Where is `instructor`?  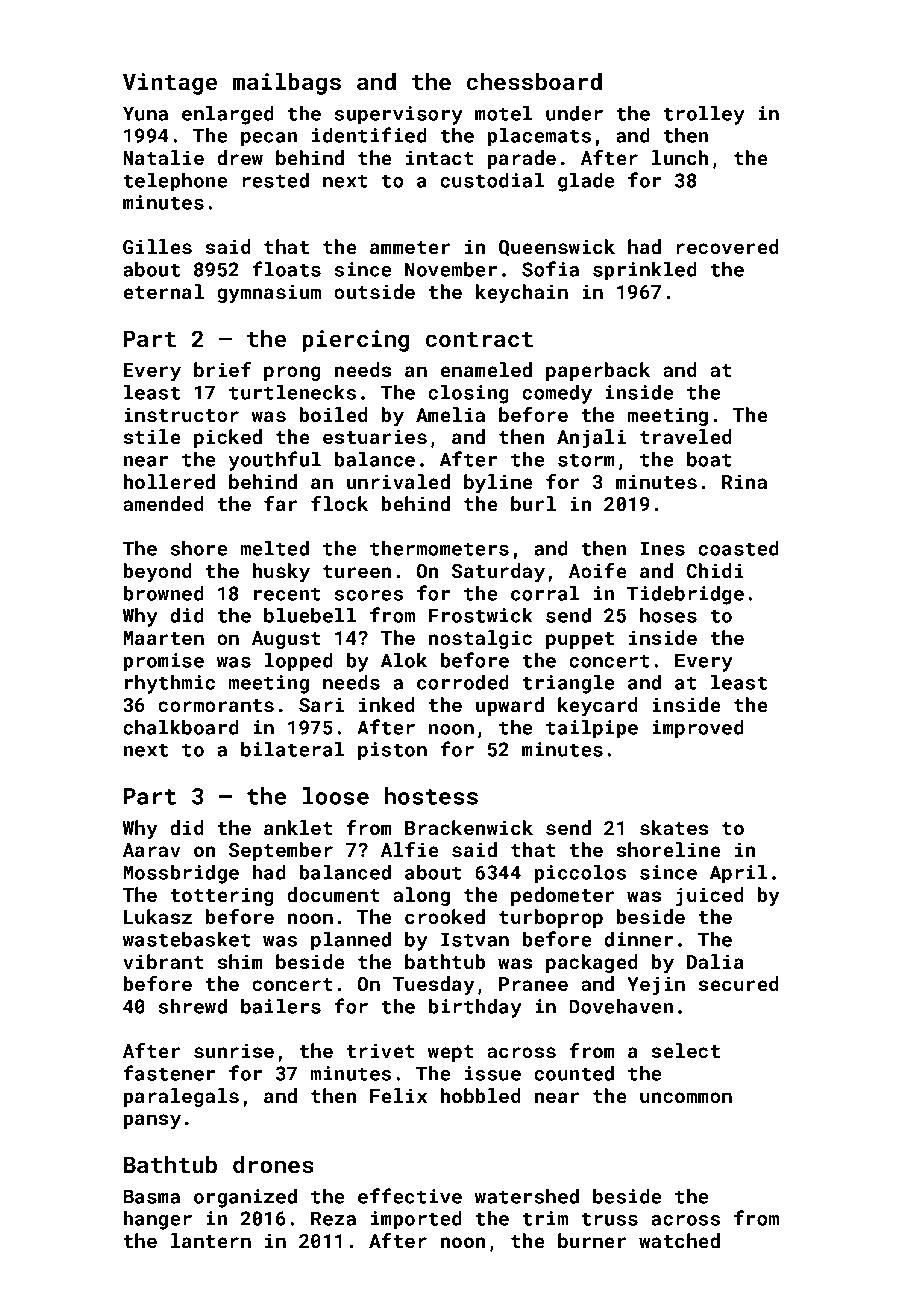
instructor is located at coordinates (181, 414).
